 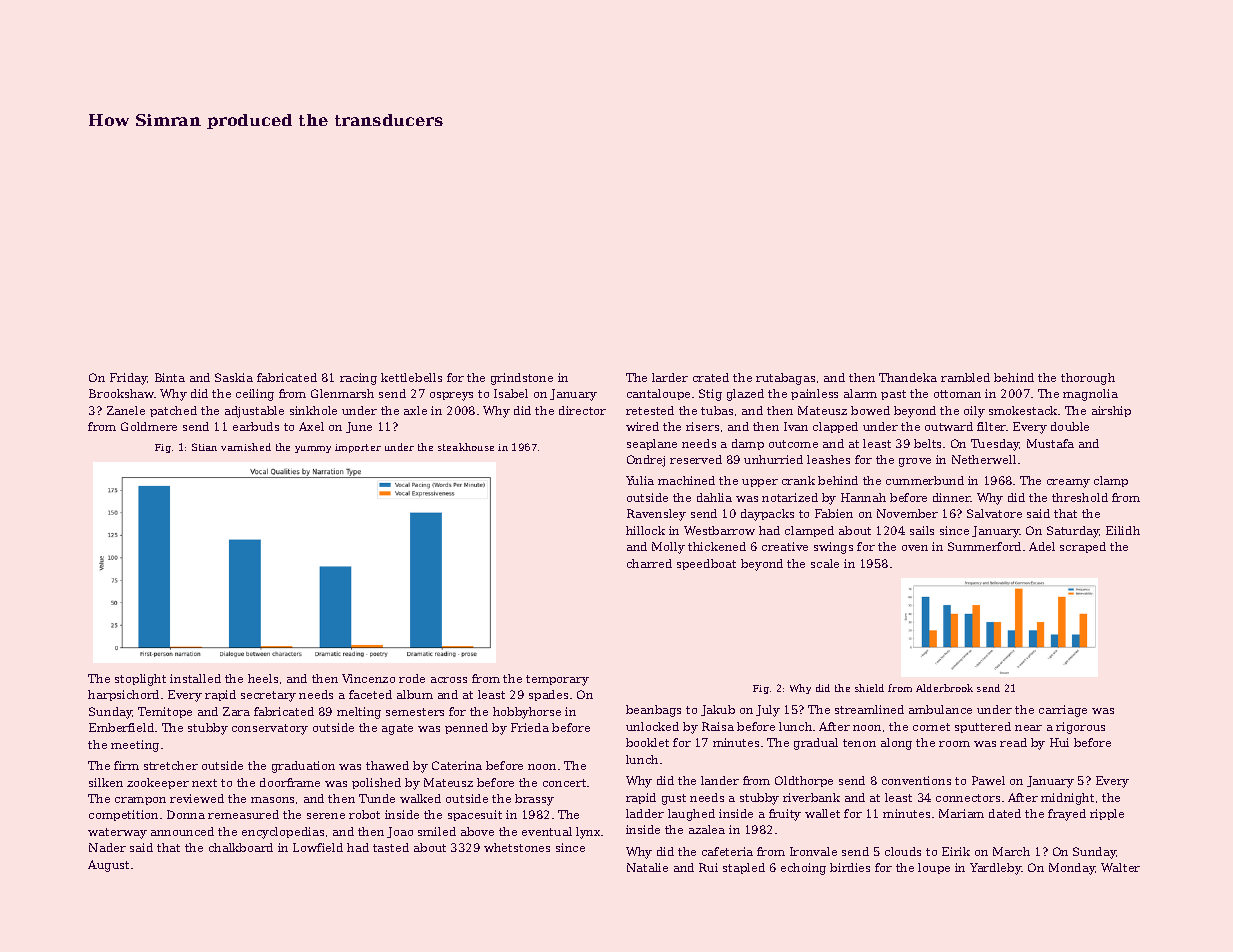 I want to click on yummy, so click(x=313, y=449).
